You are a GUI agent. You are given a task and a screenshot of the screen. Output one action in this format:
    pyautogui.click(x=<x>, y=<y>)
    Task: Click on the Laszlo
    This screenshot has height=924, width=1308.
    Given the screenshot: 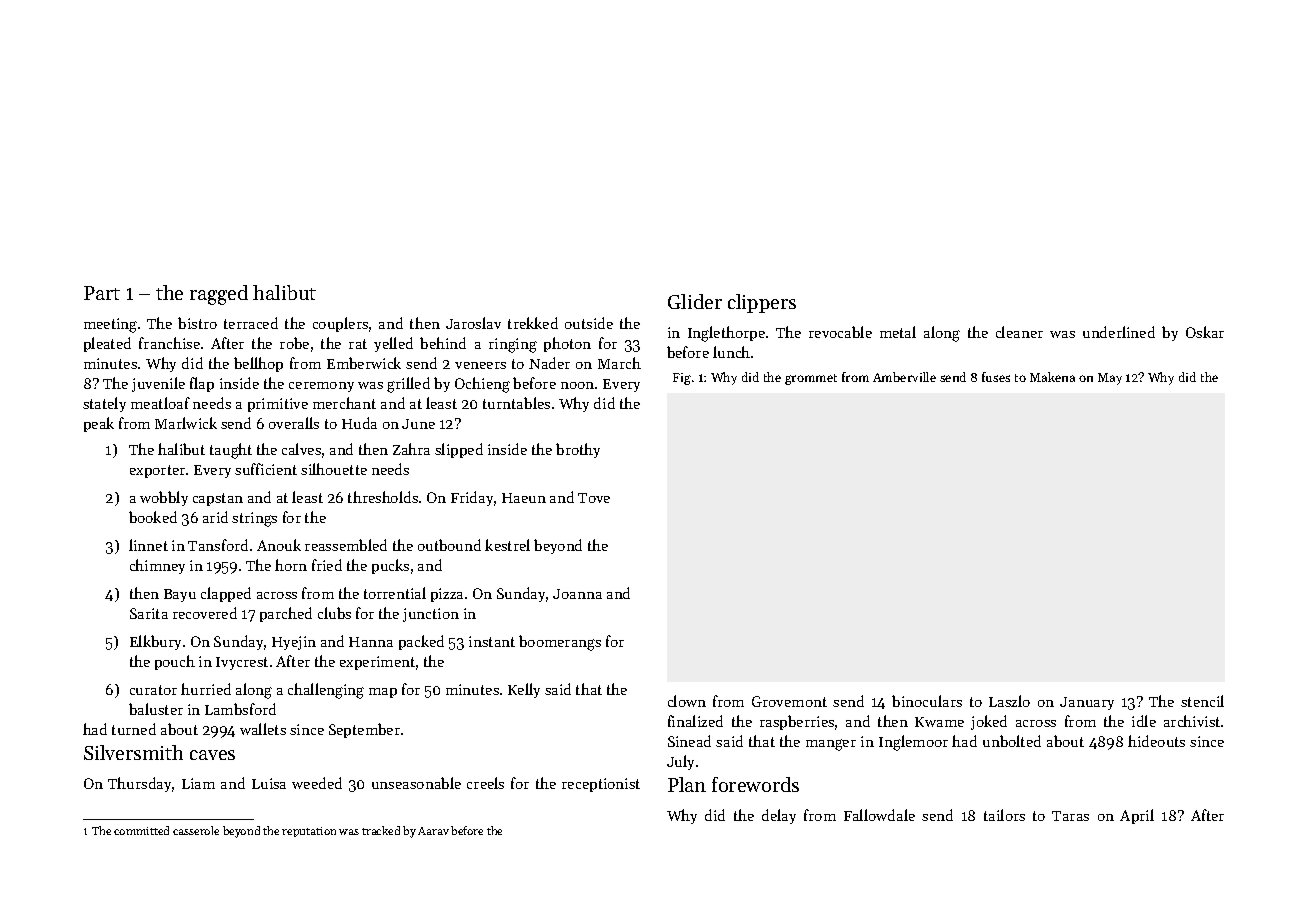 What is the action you would take?
    pyautogui.click(x=1009, y=701)
